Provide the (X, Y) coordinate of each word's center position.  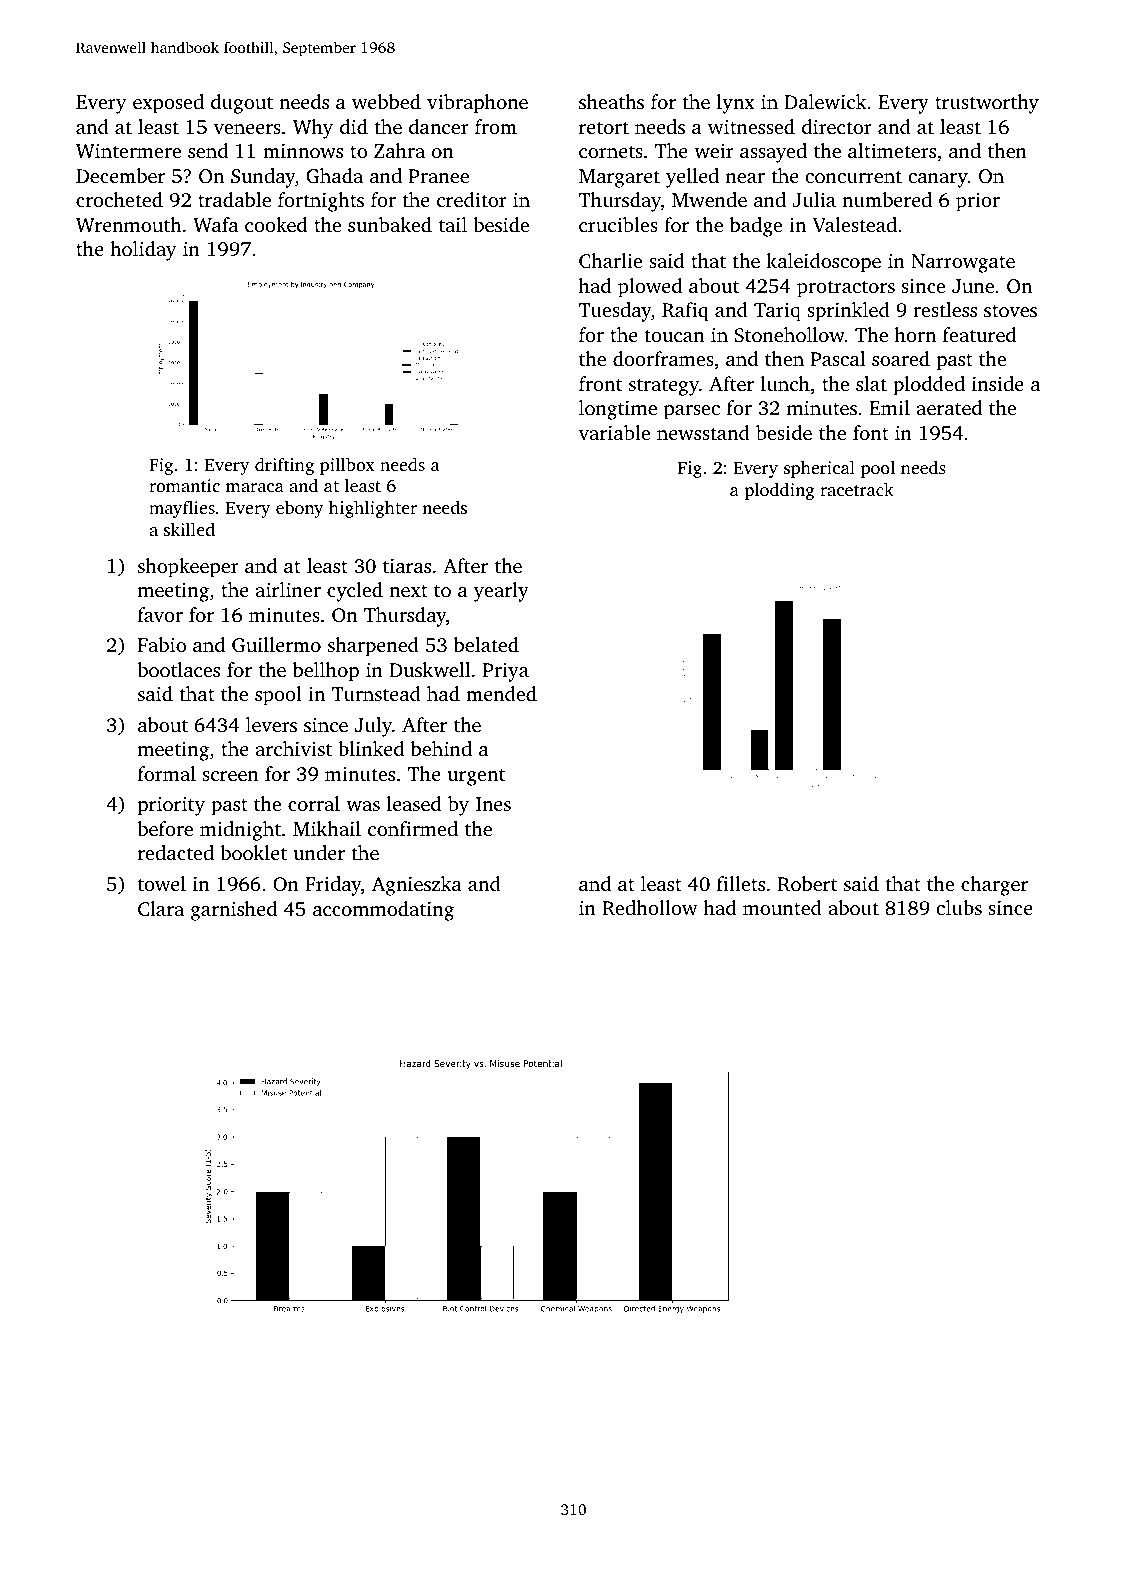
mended (501, 693)
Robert (807, 884)
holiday (143, 251)
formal (167, 773)
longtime (618, 410)
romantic (184, 485)
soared (901, 358)
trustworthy (987, 104)
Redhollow (650, 908)
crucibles (618, 224)
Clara (161, 909)
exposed (168, 104)
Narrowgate (963, 263)
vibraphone (477, 104)
